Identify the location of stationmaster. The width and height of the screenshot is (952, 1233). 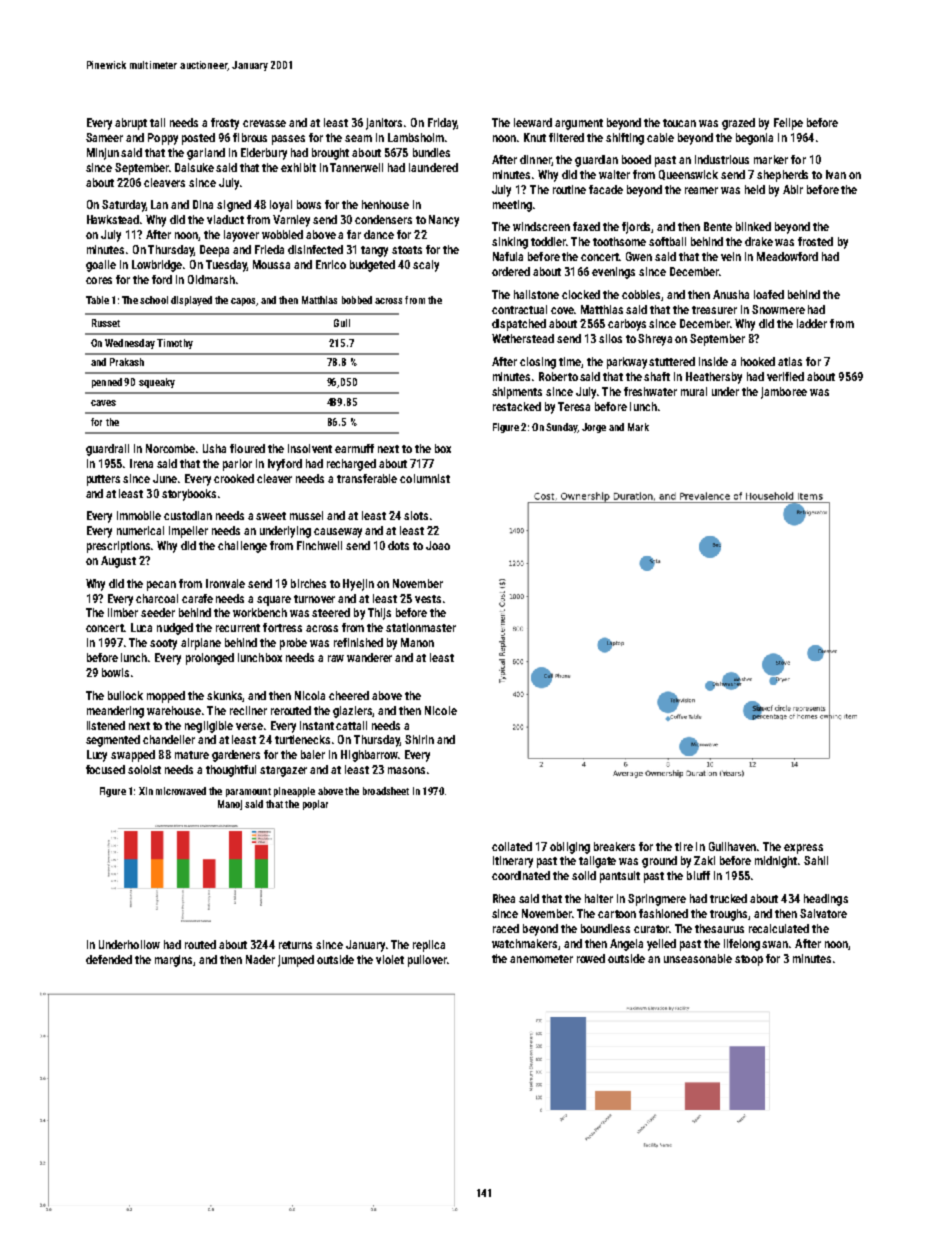
(421, 627).
